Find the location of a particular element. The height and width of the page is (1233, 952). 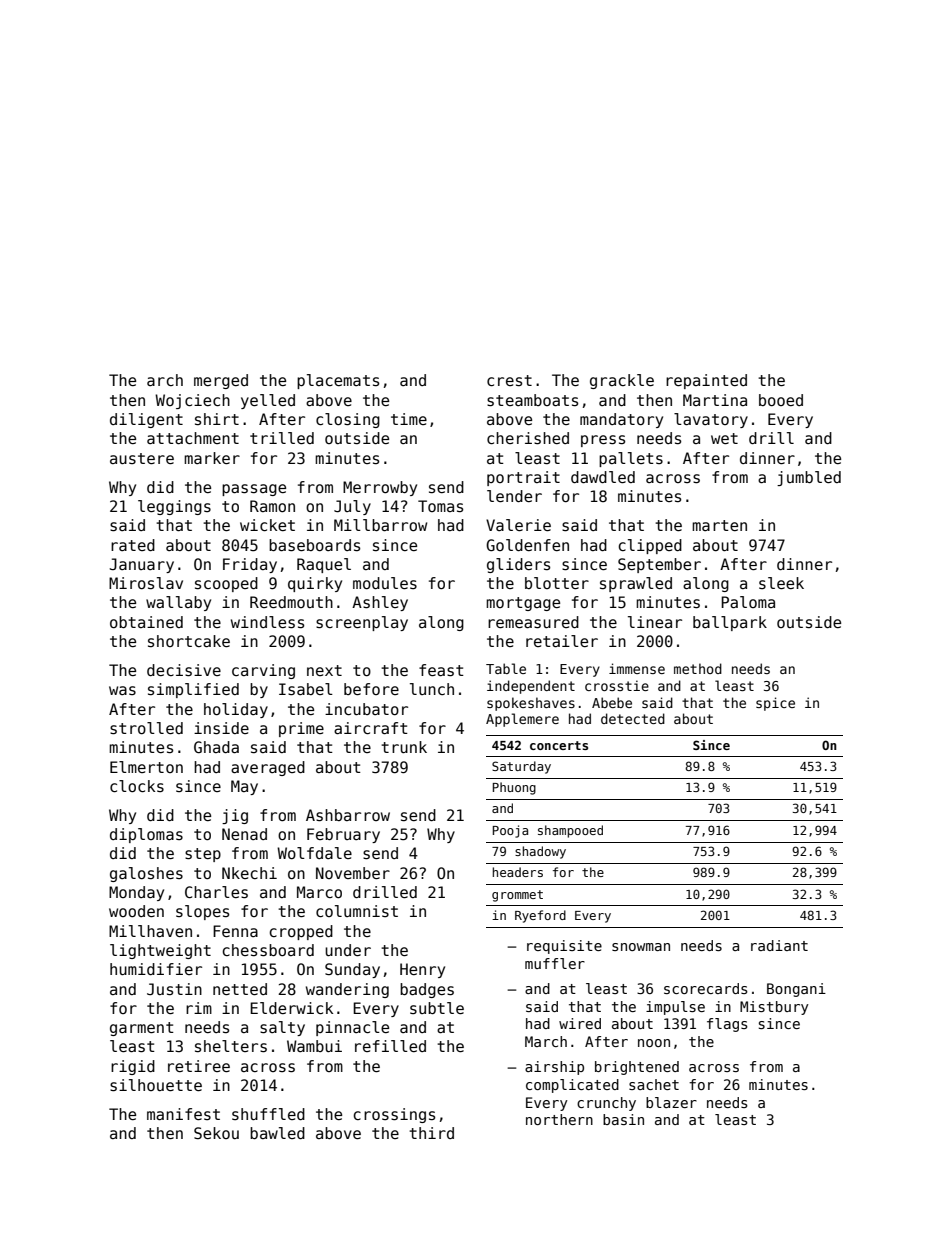

feast is located at coordinates (441, 670).
